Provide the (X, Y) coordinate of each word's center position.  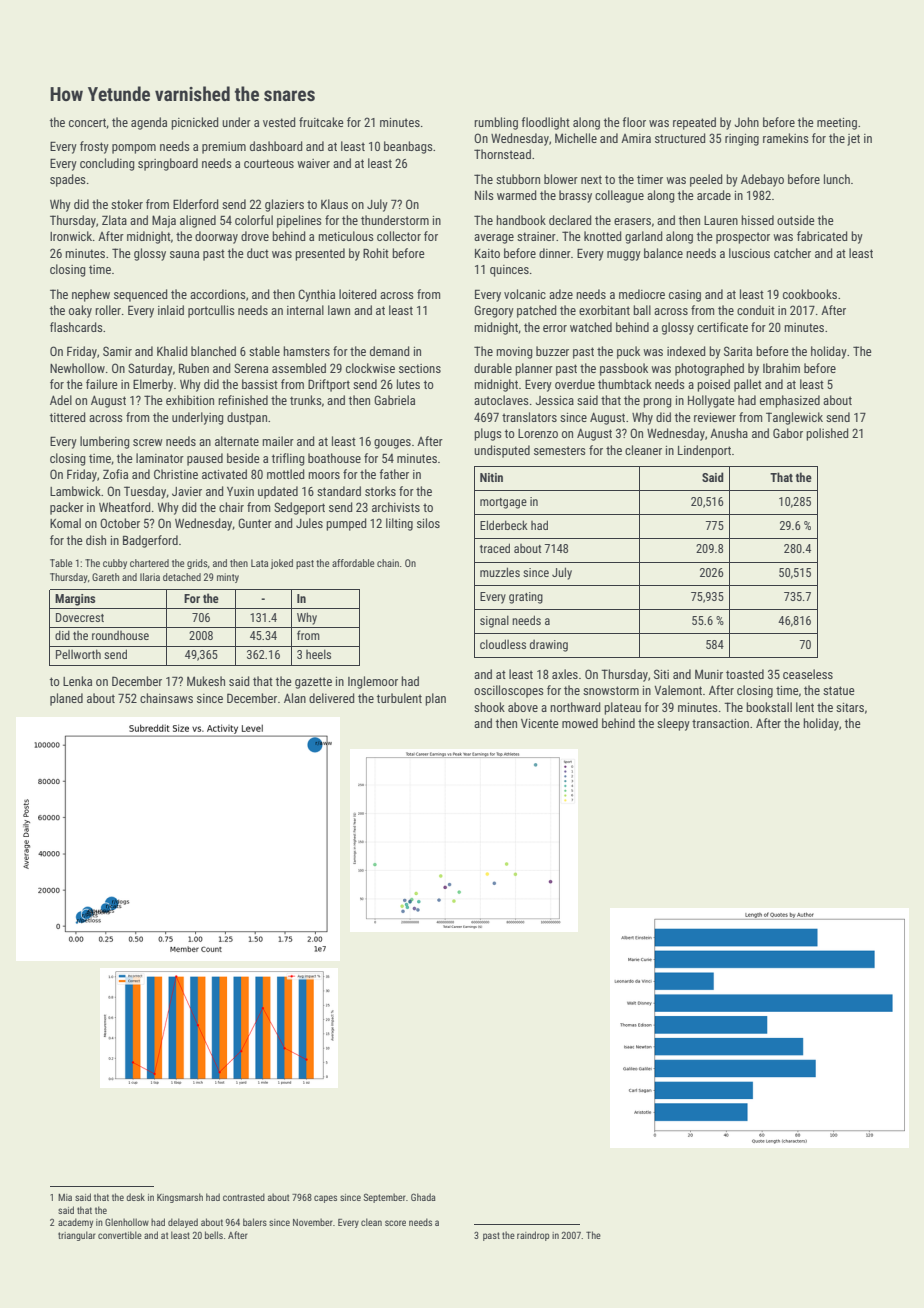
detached (182, 577)
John (746, 122)
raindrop (533, 1236)
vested (279, 122)
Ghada (423, 1197)
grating (526, 598)
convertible (120, 1235)
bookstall (769, 707)
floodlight (545, 123)
